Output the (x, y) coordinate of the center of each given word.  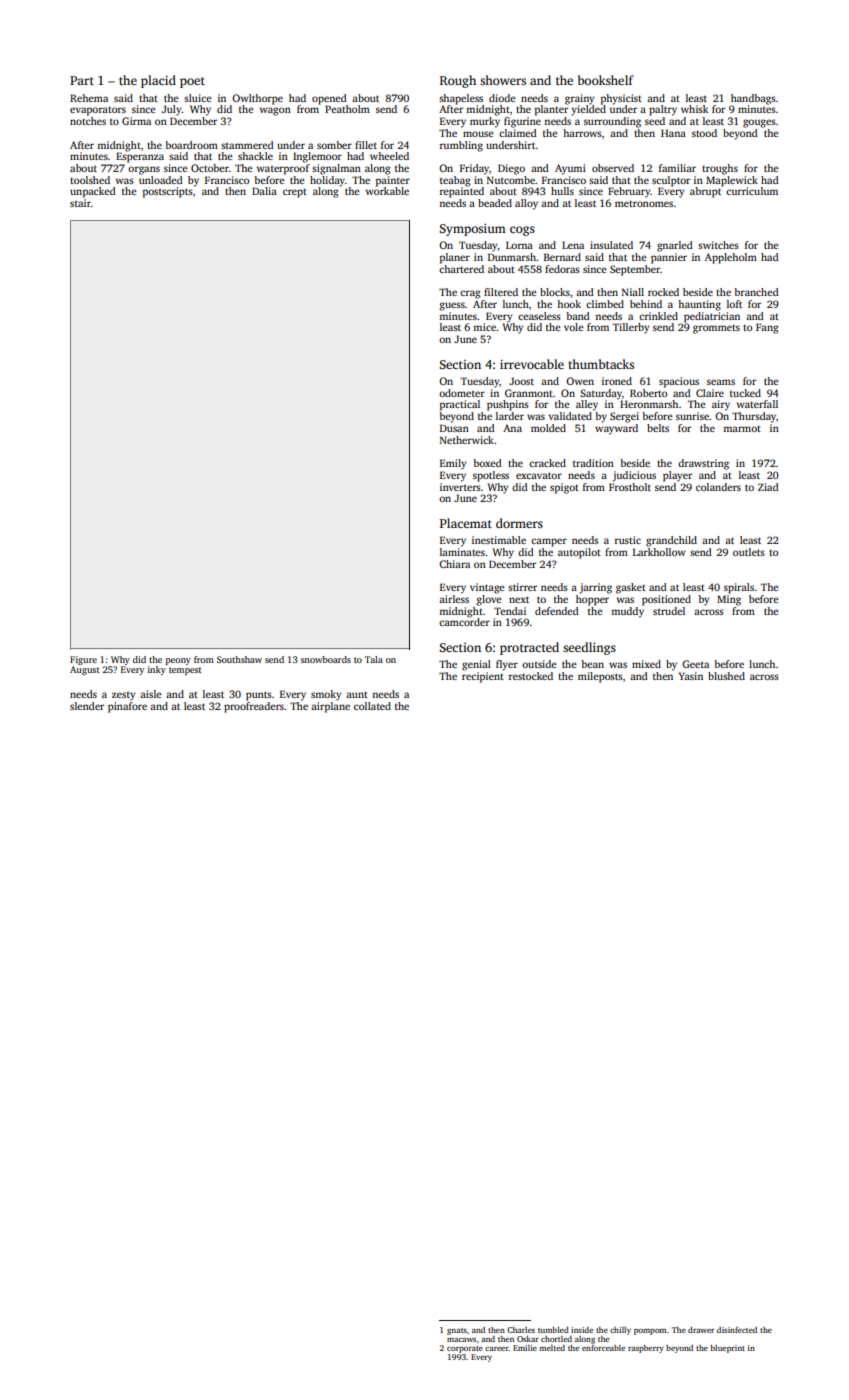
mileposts (600, 677)
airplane (330, 707)
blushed (726, 676)
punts (259, 696)
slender (87, 706)
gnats (457, 1331)
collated (372, 706)
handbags (753, 99)
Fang (767, 328)
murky (485, 122)
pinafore (127, 707)
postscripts (168, 192)
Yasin (691, 676)
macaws (461, 1340)
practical (460, 405)
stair (80, 203)
